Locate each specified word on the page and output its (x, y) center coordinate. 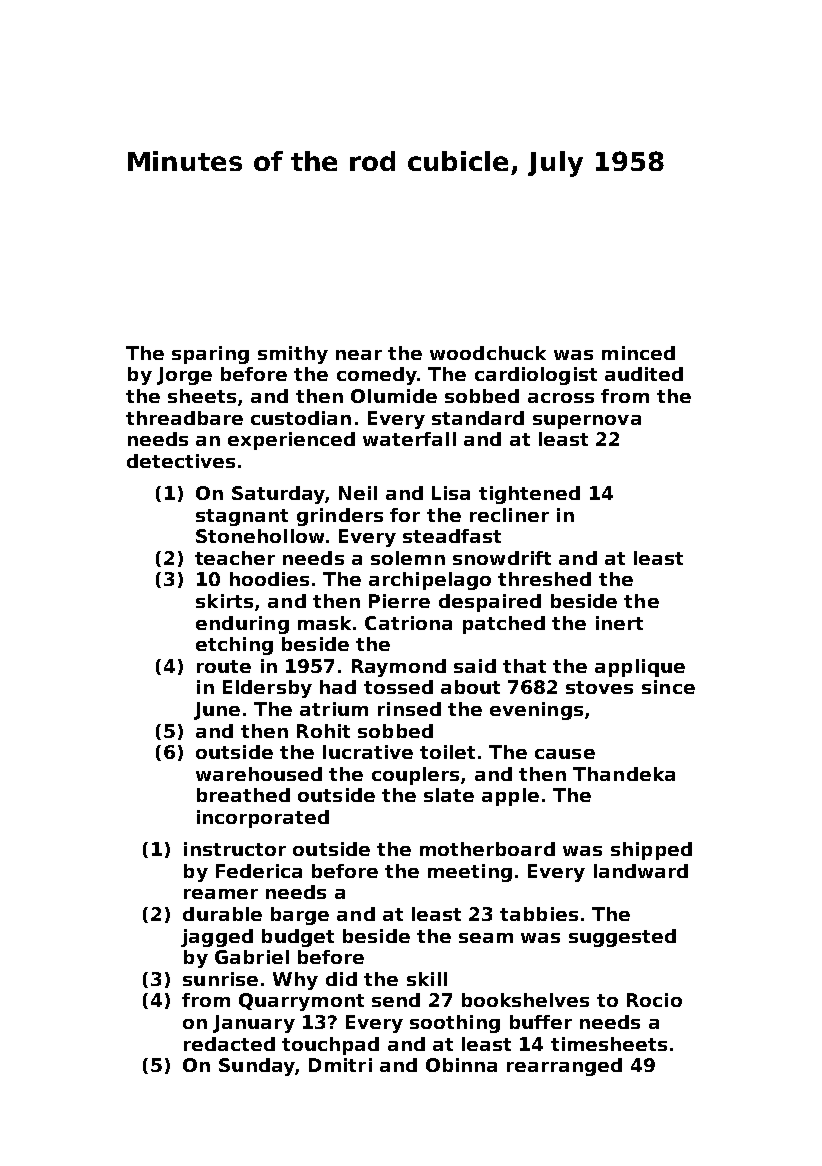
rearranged (564, 1067)
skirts (224, 601)
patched (504, 625)
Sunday (257, 1067)
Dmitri (340, 1065)
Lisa (451, 493)
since (668, 687)
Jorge (184, 376)
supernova (587, 422)
